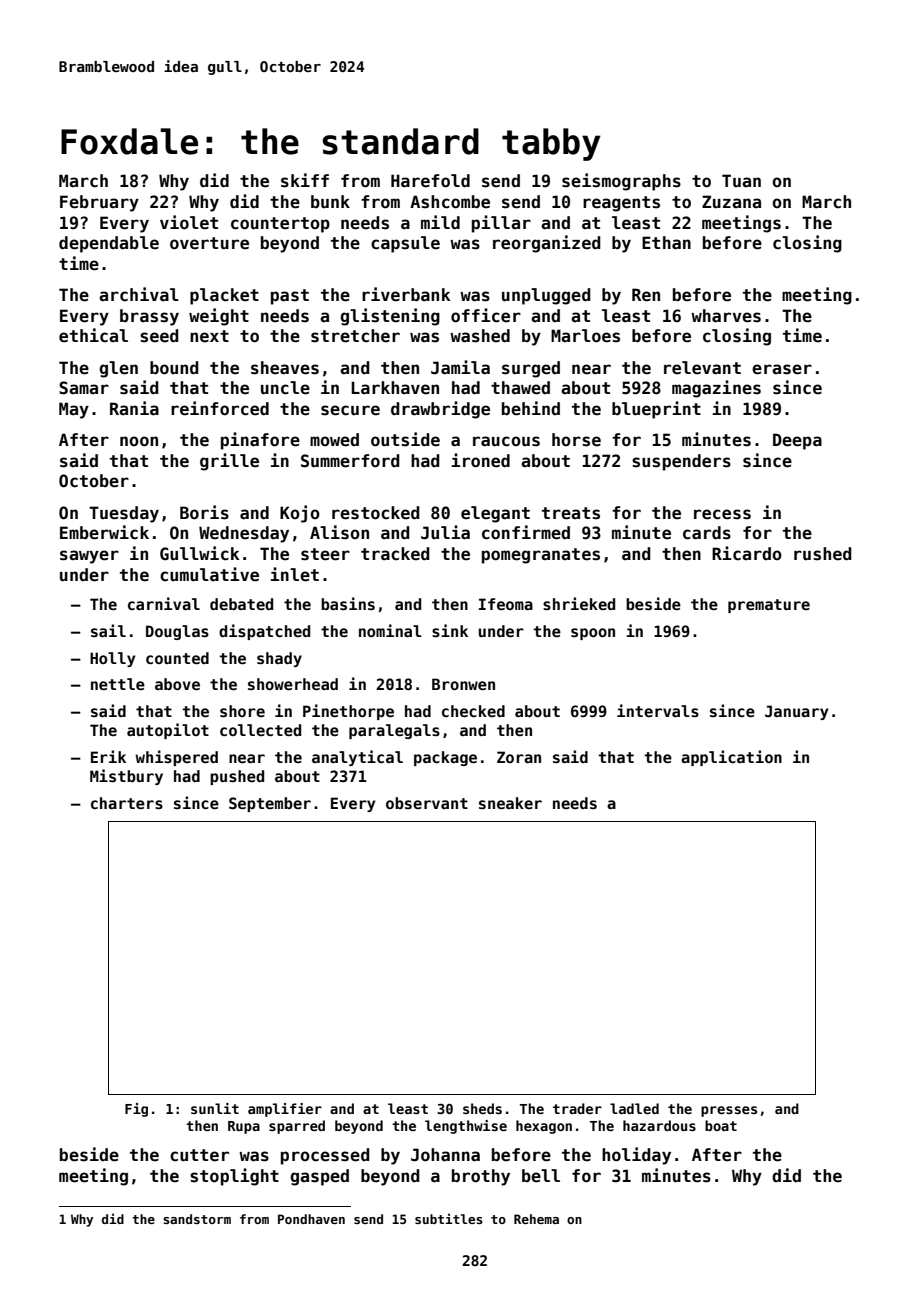 The width and height of the image is (924, 1308). What do you see at coordinates (480, 460) in the image?
I see `ironed` at bounding box center [480, 460].
